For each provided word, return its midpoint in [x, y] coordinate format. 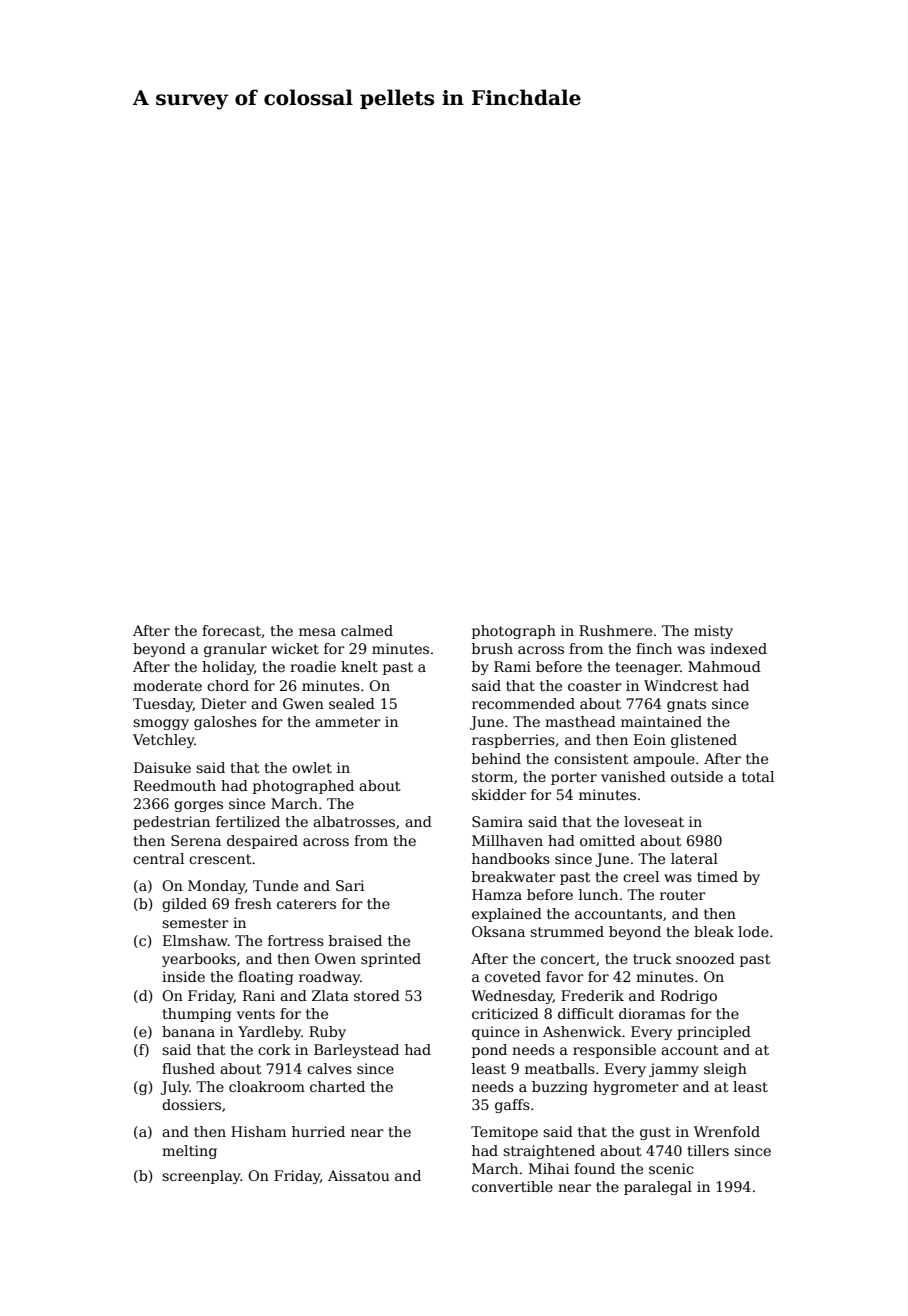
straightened [549, 1152]
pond [489, 1051]
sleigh [725, 1070]
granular [235, 650]
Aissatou [359, 1175]
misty [713, 632]
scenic [671, 1168]
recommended [523, 703]
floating [265, 978]
